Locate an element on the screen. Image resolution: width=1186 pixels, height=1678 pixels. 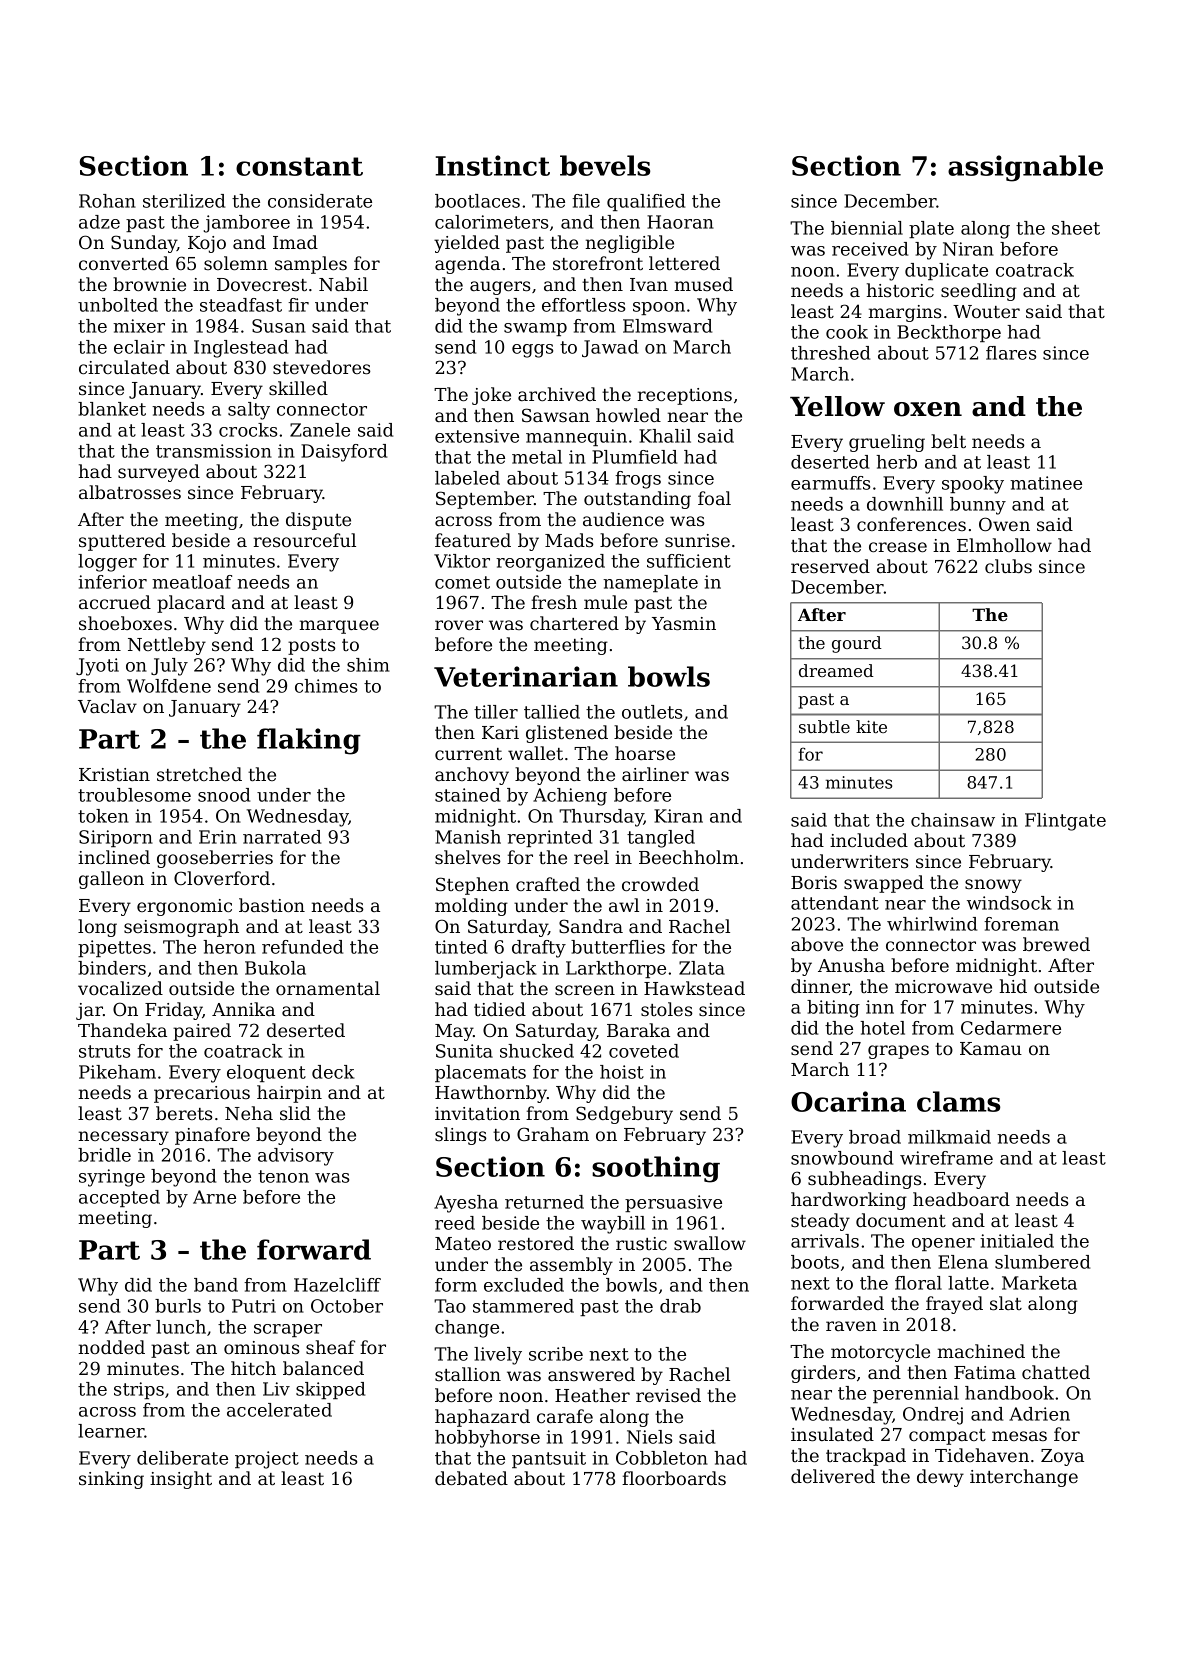
Kari is located at coordinates (500, 732).
